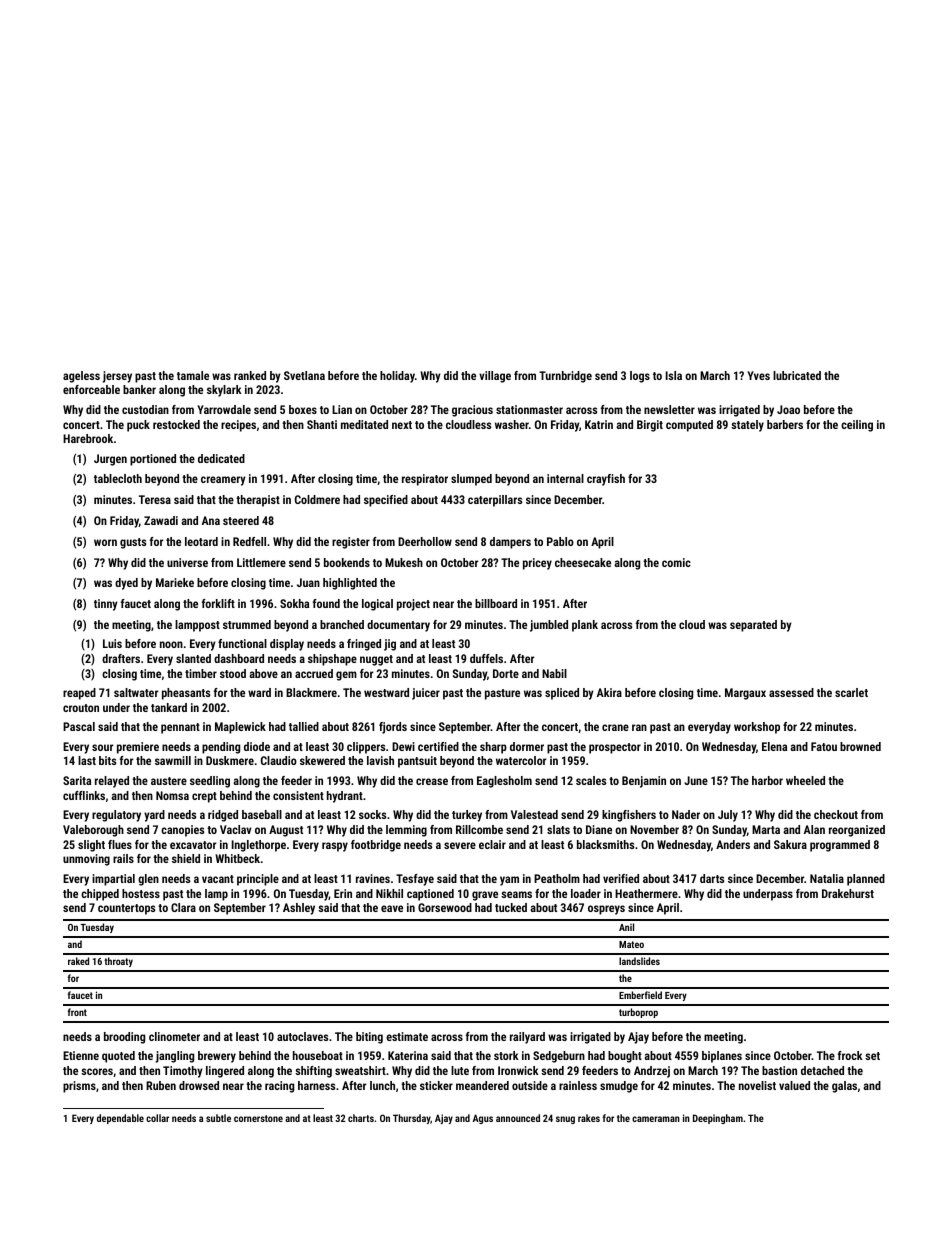 The height and width of the screenshot is (1233, 952). I want to click on bits, so click(107, 760).
